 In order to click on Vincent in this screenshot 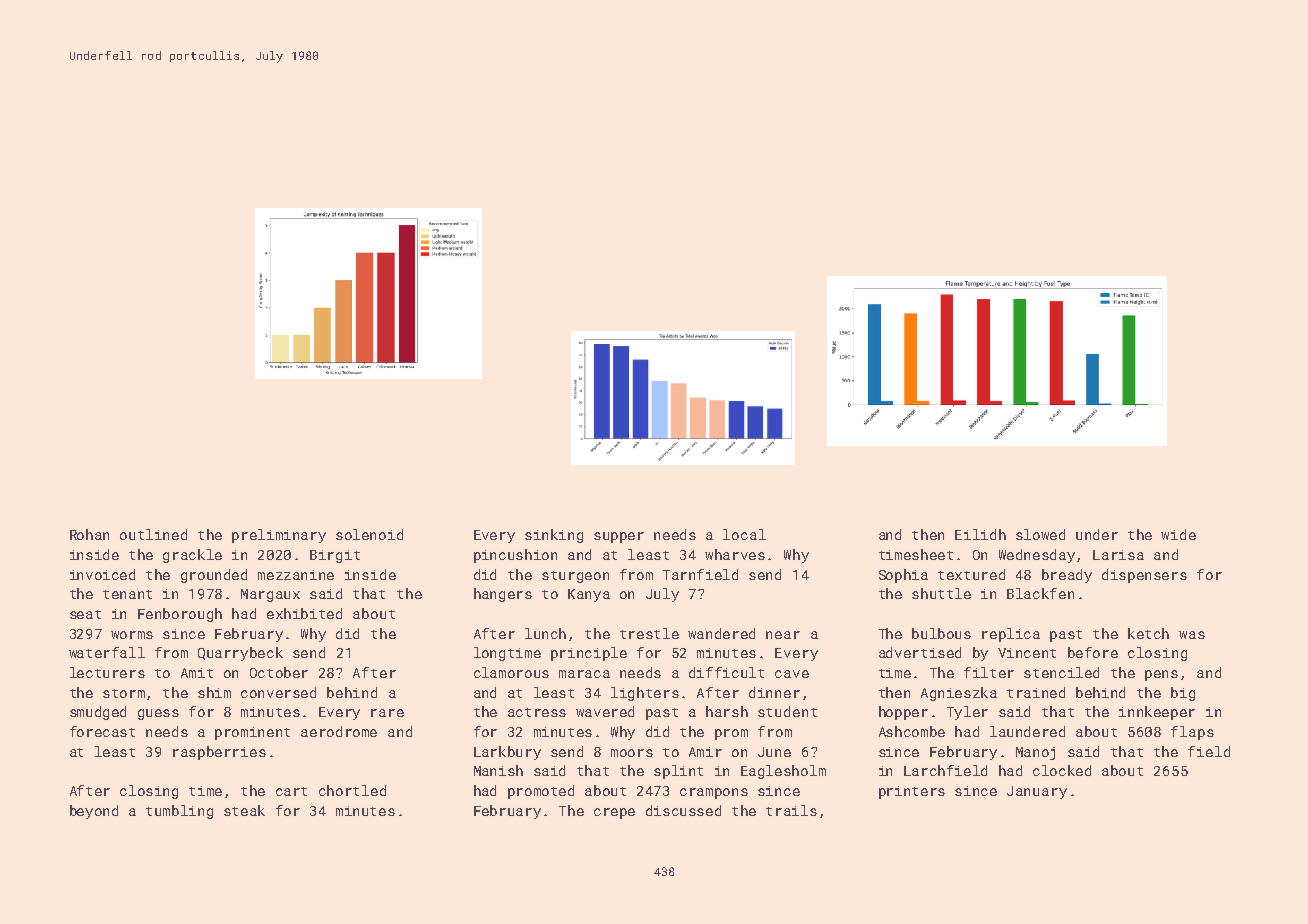, I will do `click(1027, 653)`.
